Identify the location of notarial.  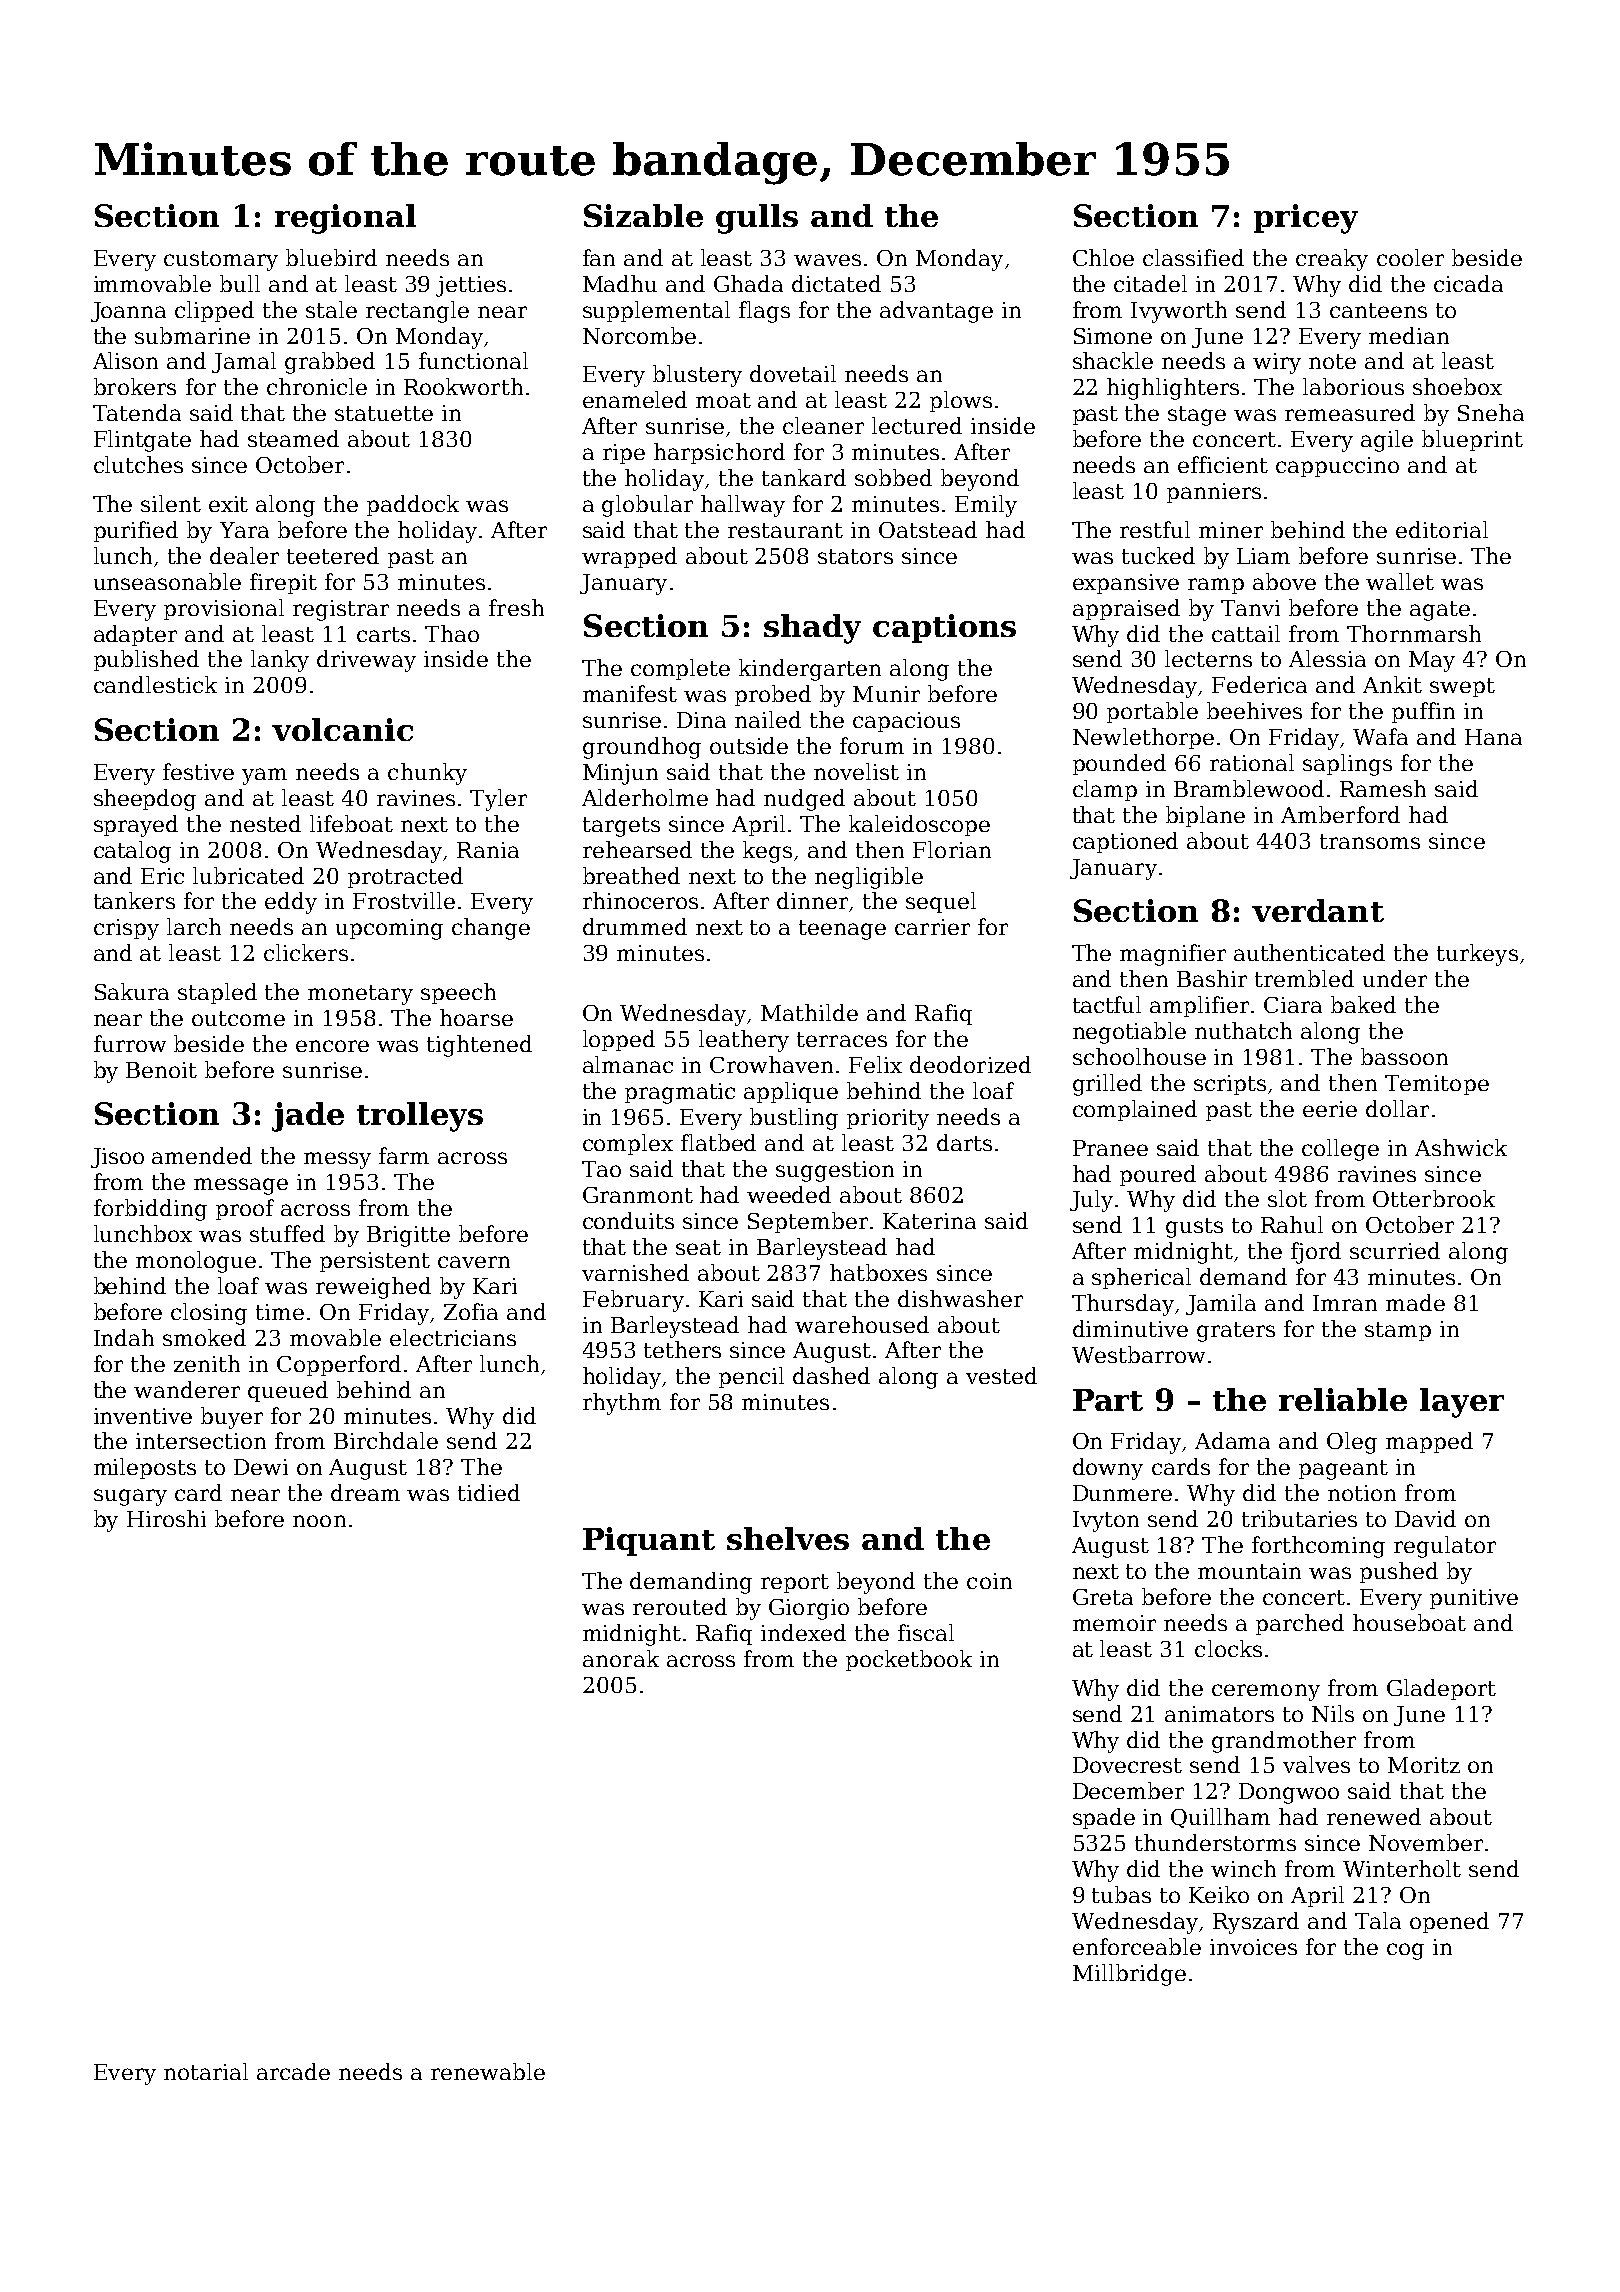
(206, 2071).
